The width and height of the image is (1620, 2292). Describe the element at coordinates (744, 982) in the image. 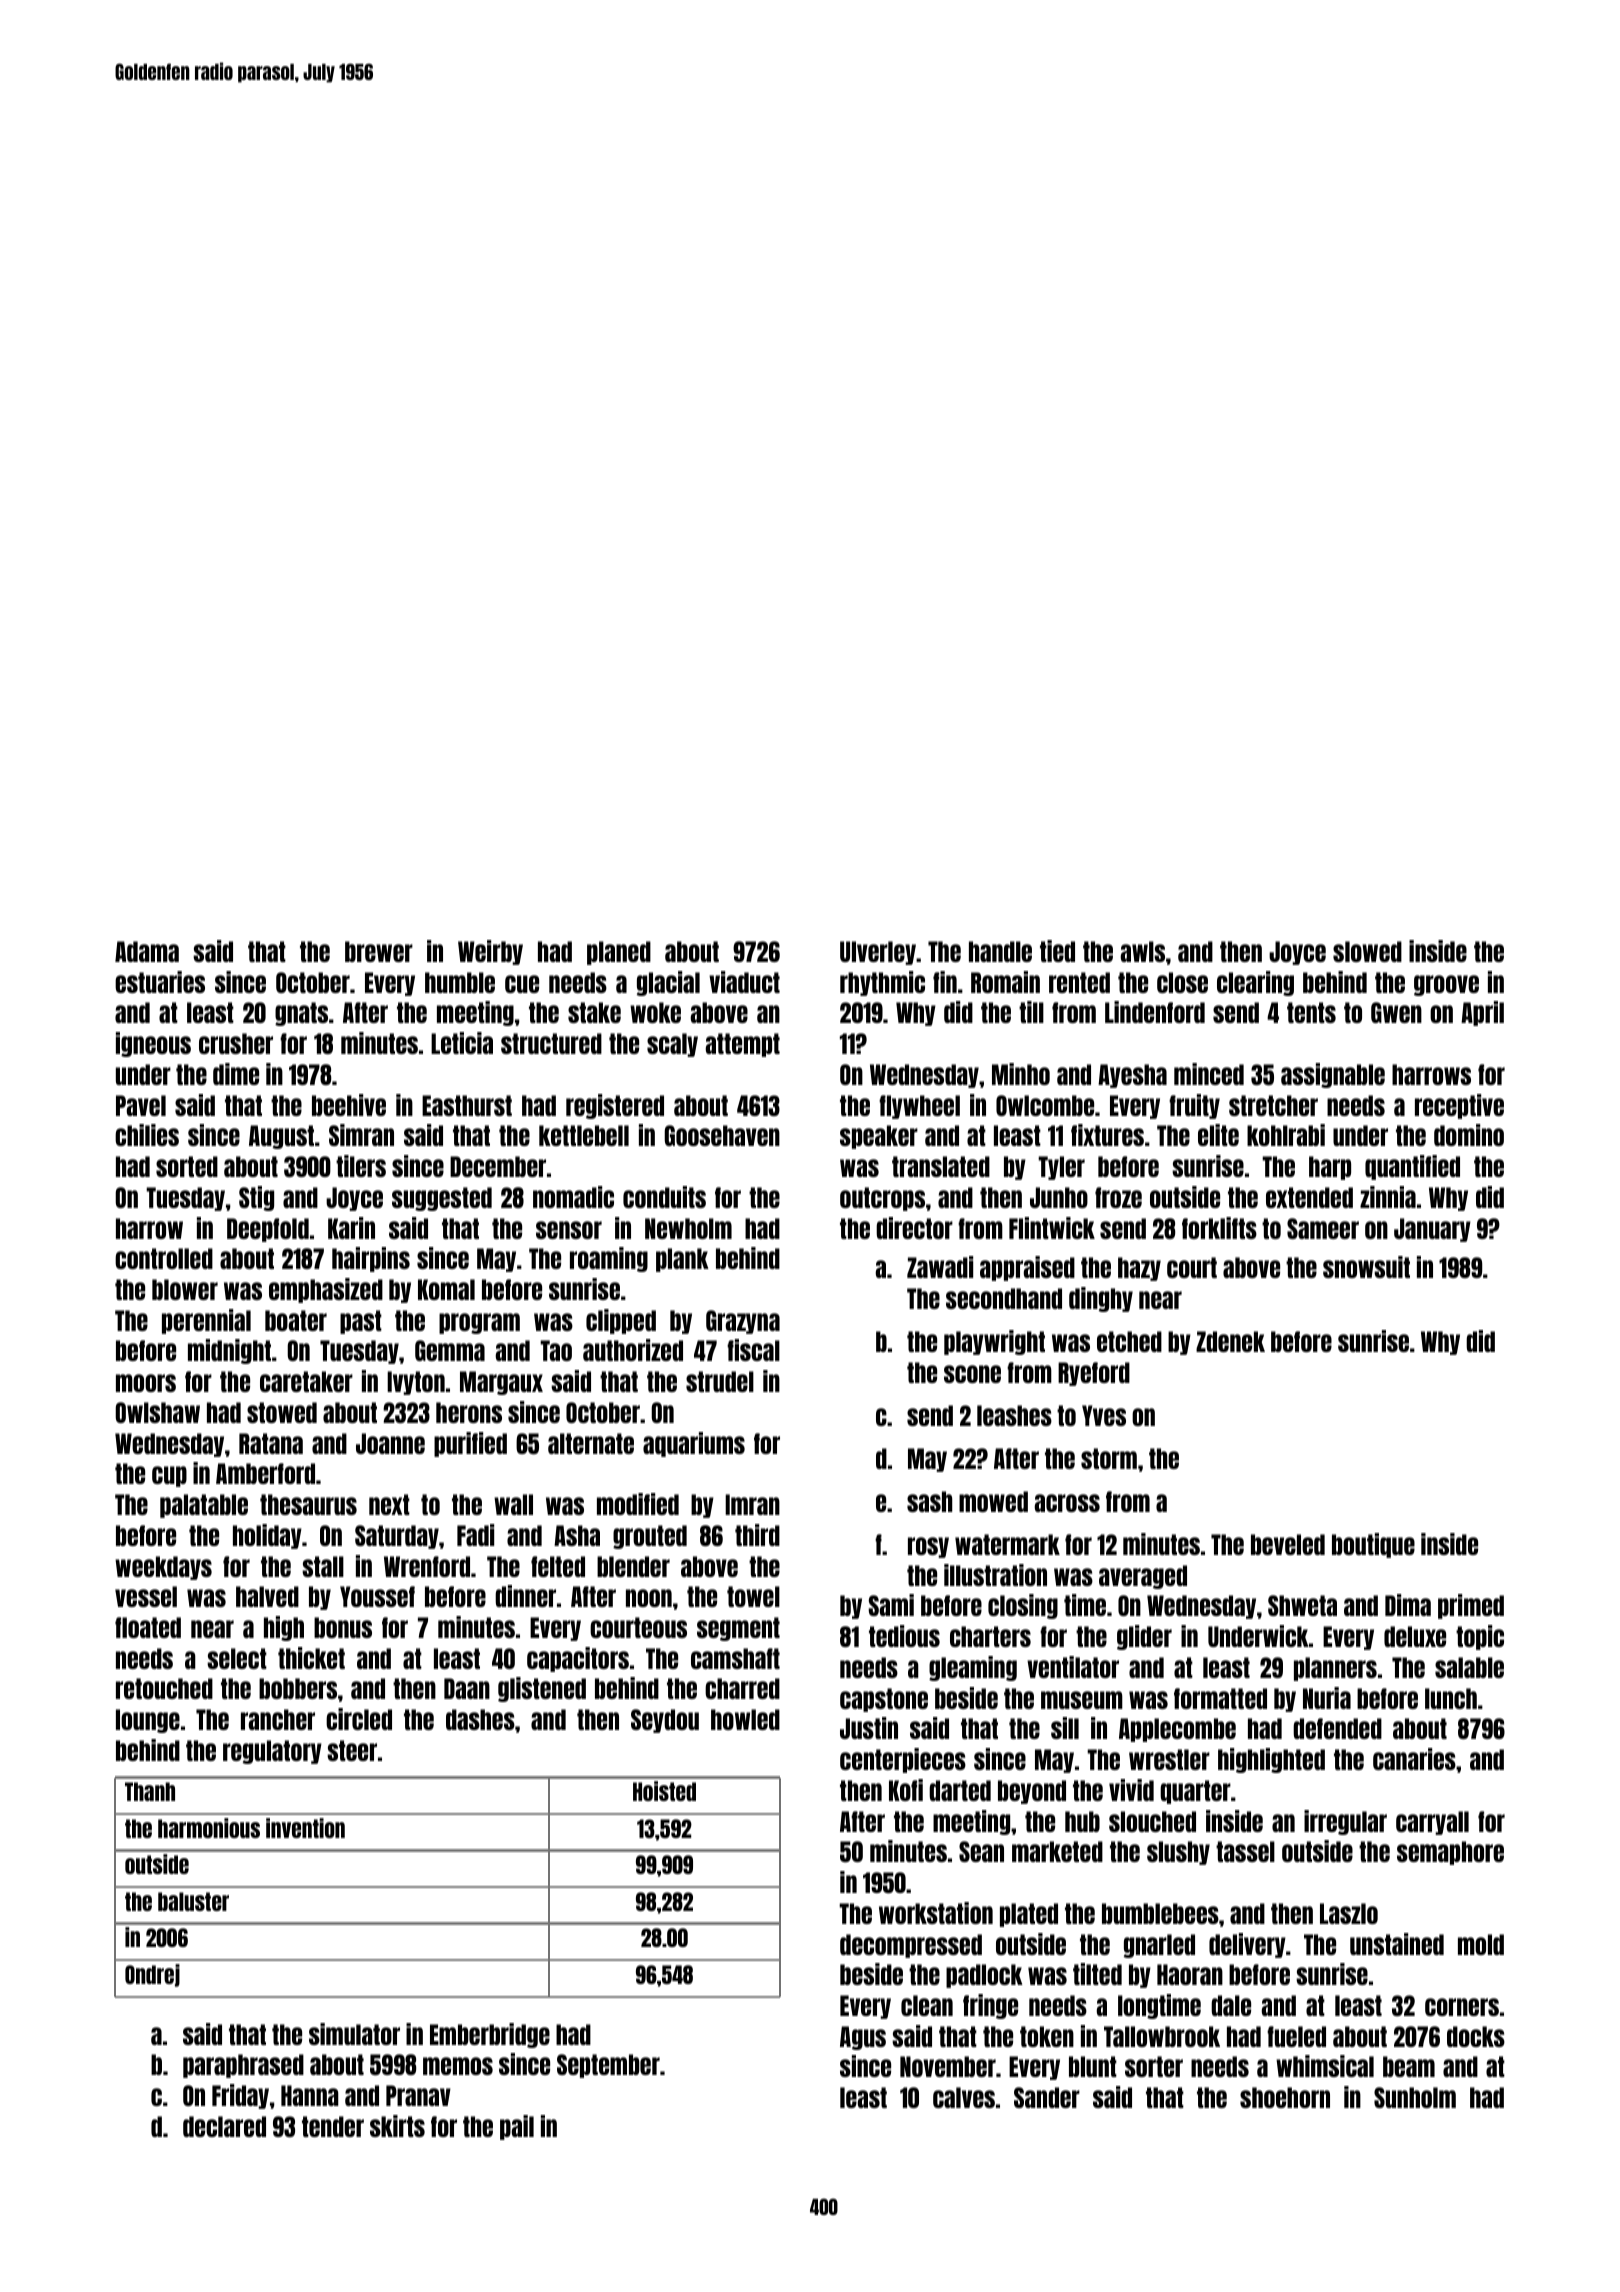

I see `viaduct` at that location.
